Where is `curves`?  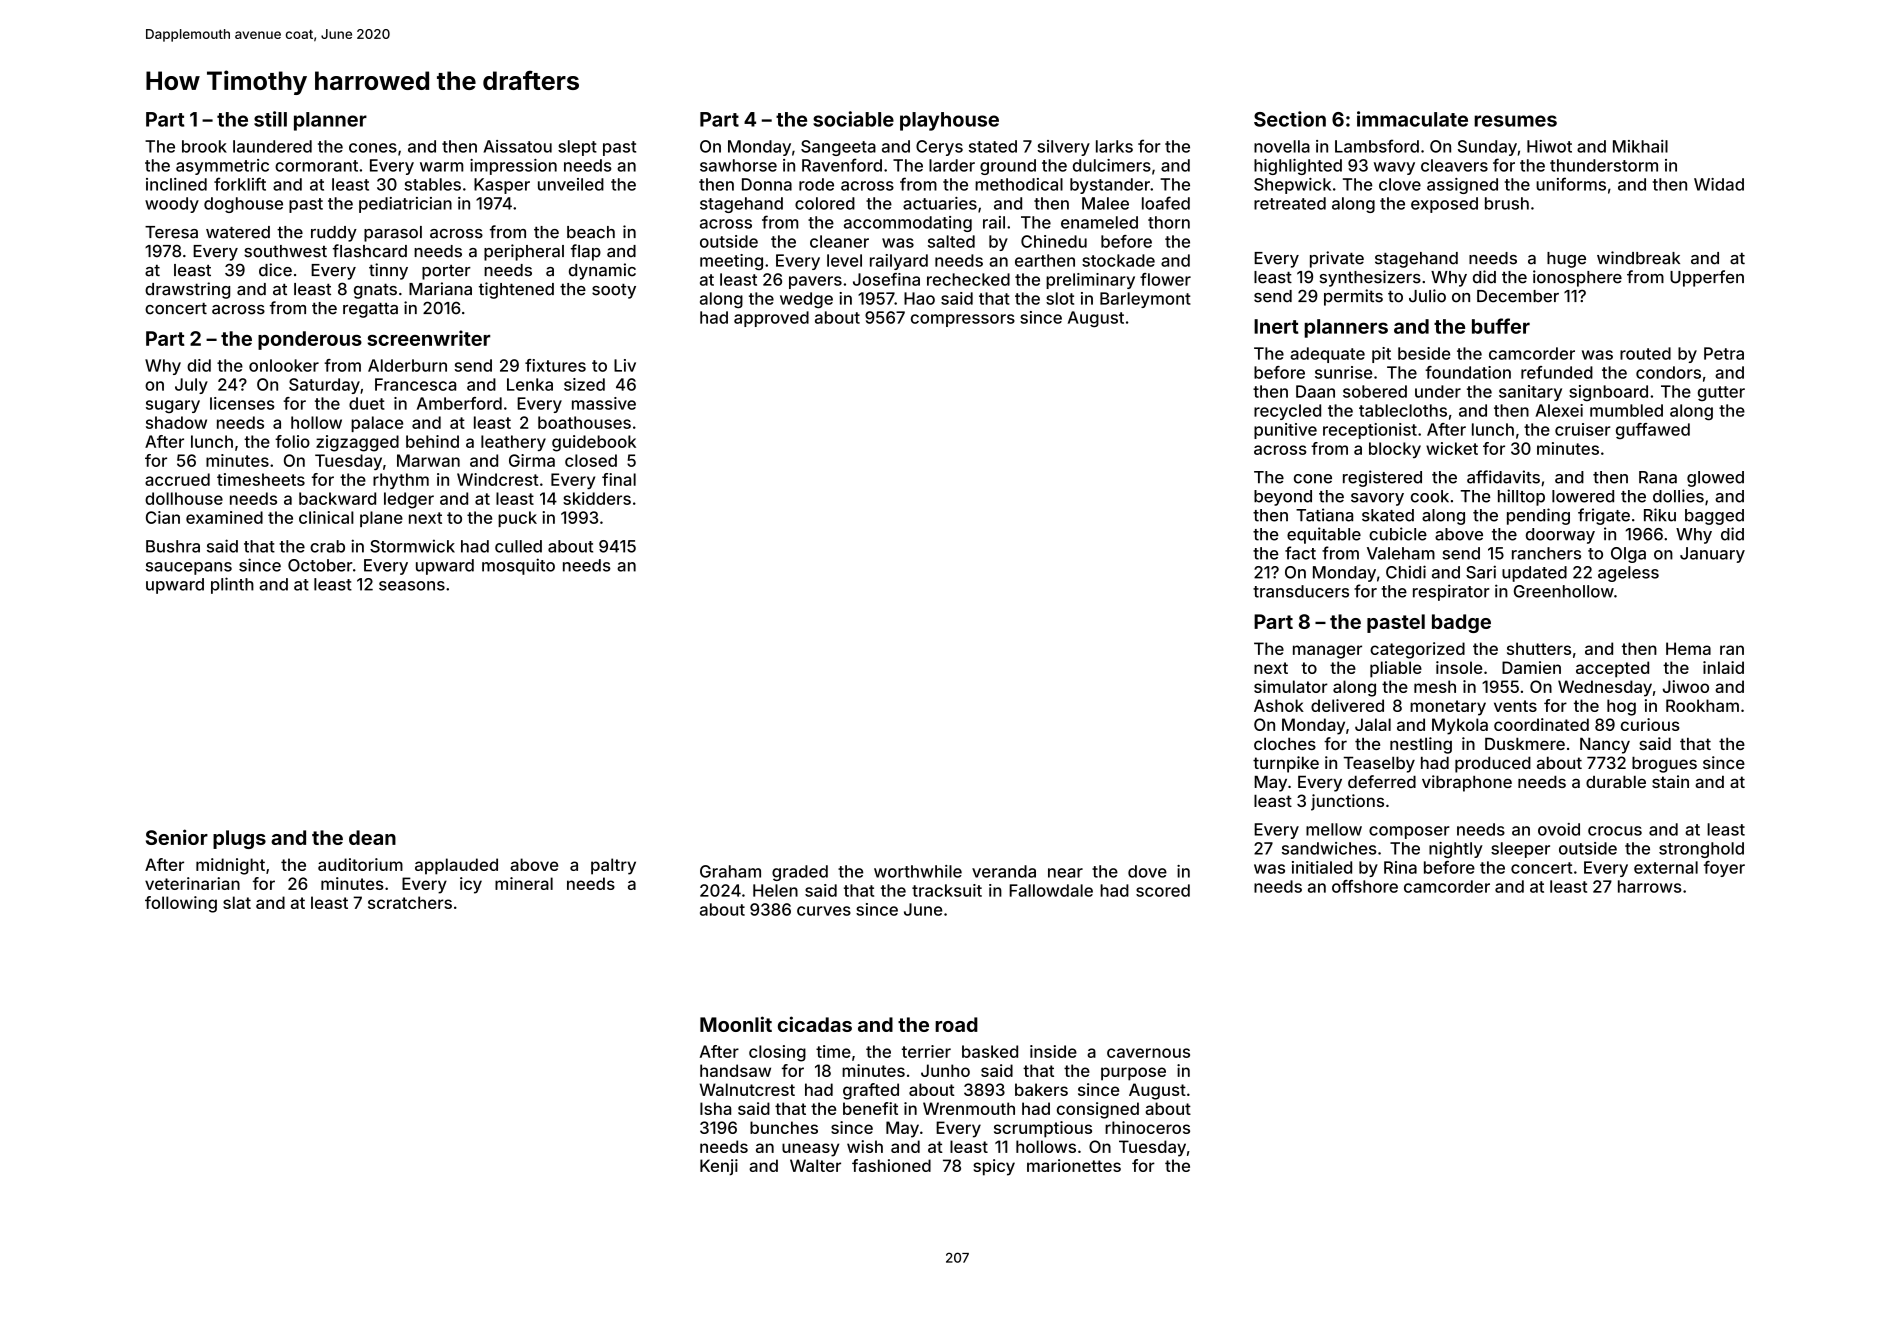
curves is located at coordinates (824, 911).
